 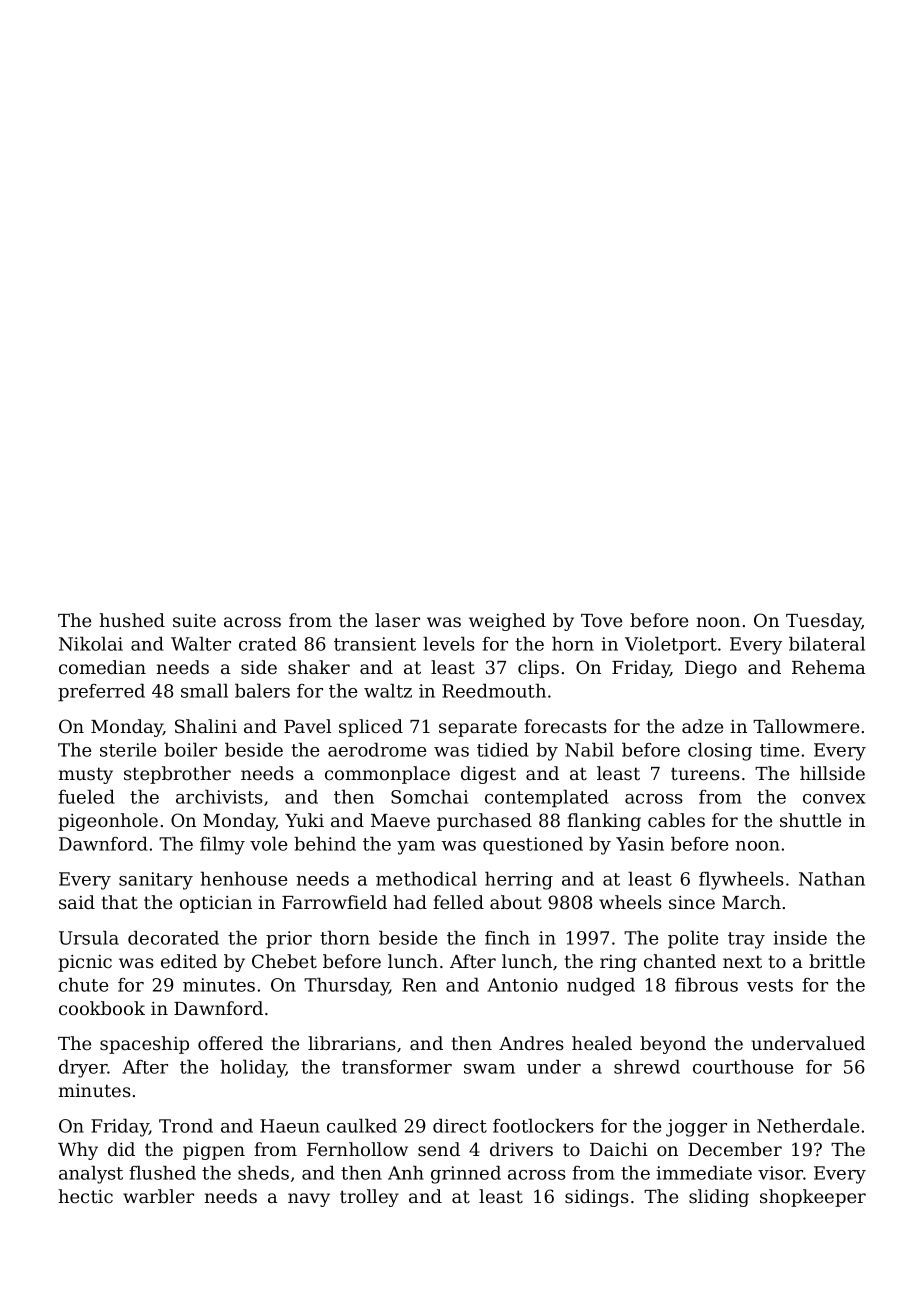 I want to click on Tuesday, so click(x=824, y=622).
